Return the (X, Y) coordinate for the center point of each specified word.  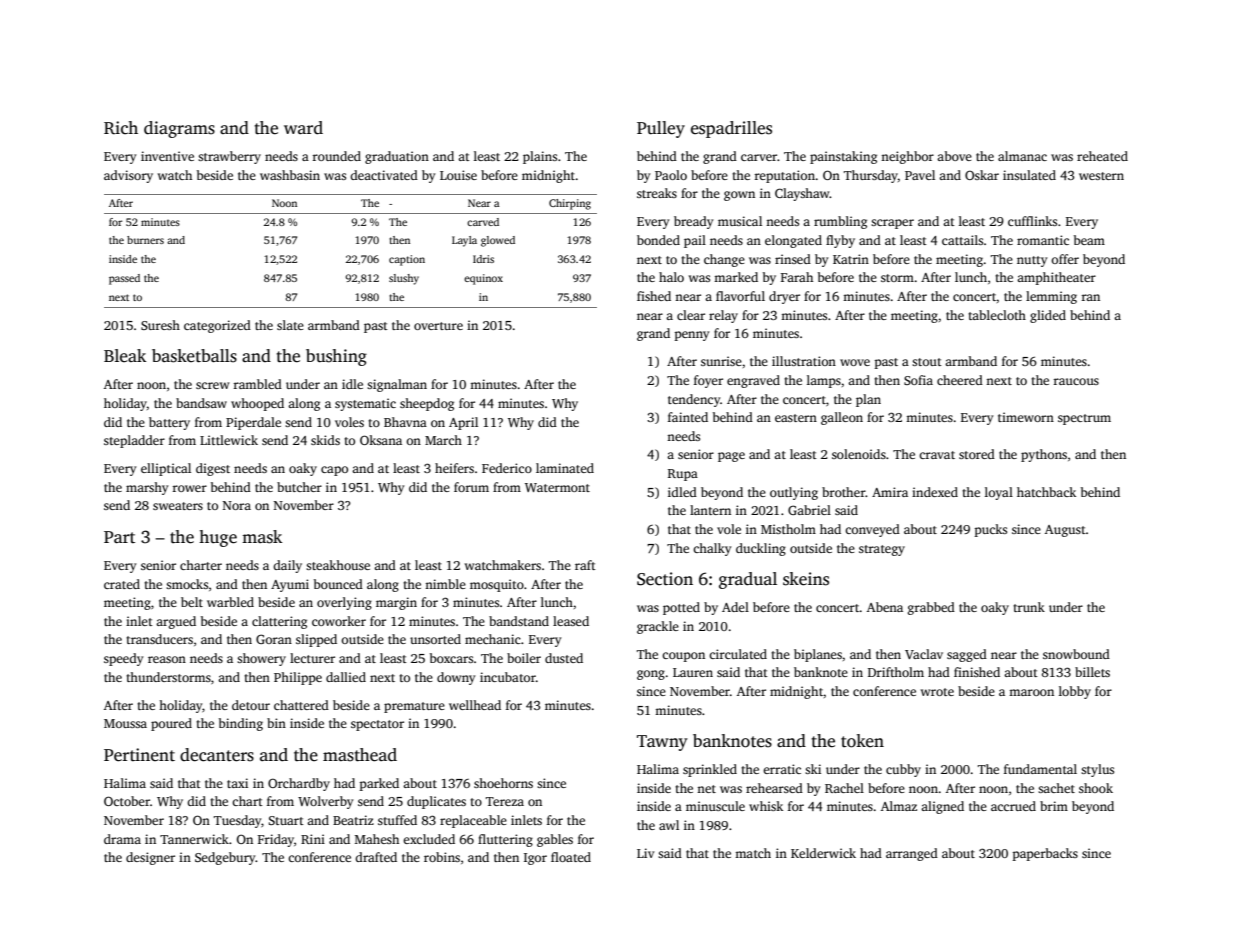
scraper (892, 224)
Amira (890, 492)
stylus (1097, 770)
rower (190, 488)
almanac (1022, 156)
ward (303, 128)
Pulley (661, 129)
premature (414, 707)
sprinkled (710, 770)
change (724, 260)
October (127, 801)
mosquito (497, 585)
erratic (782, 769)
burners (145, 240)
